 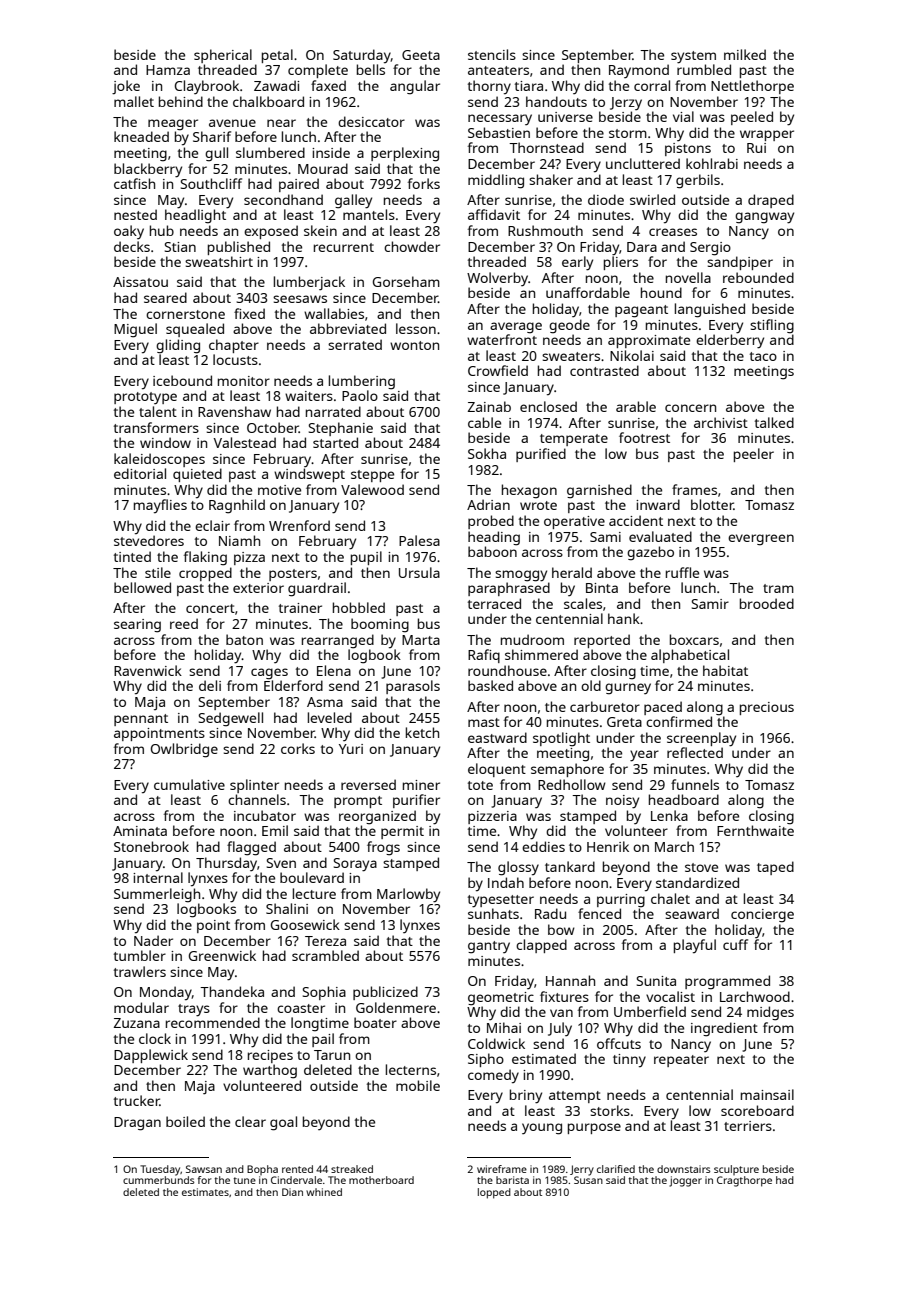 I want to click on Shalini, so click(x=287, y=908).
